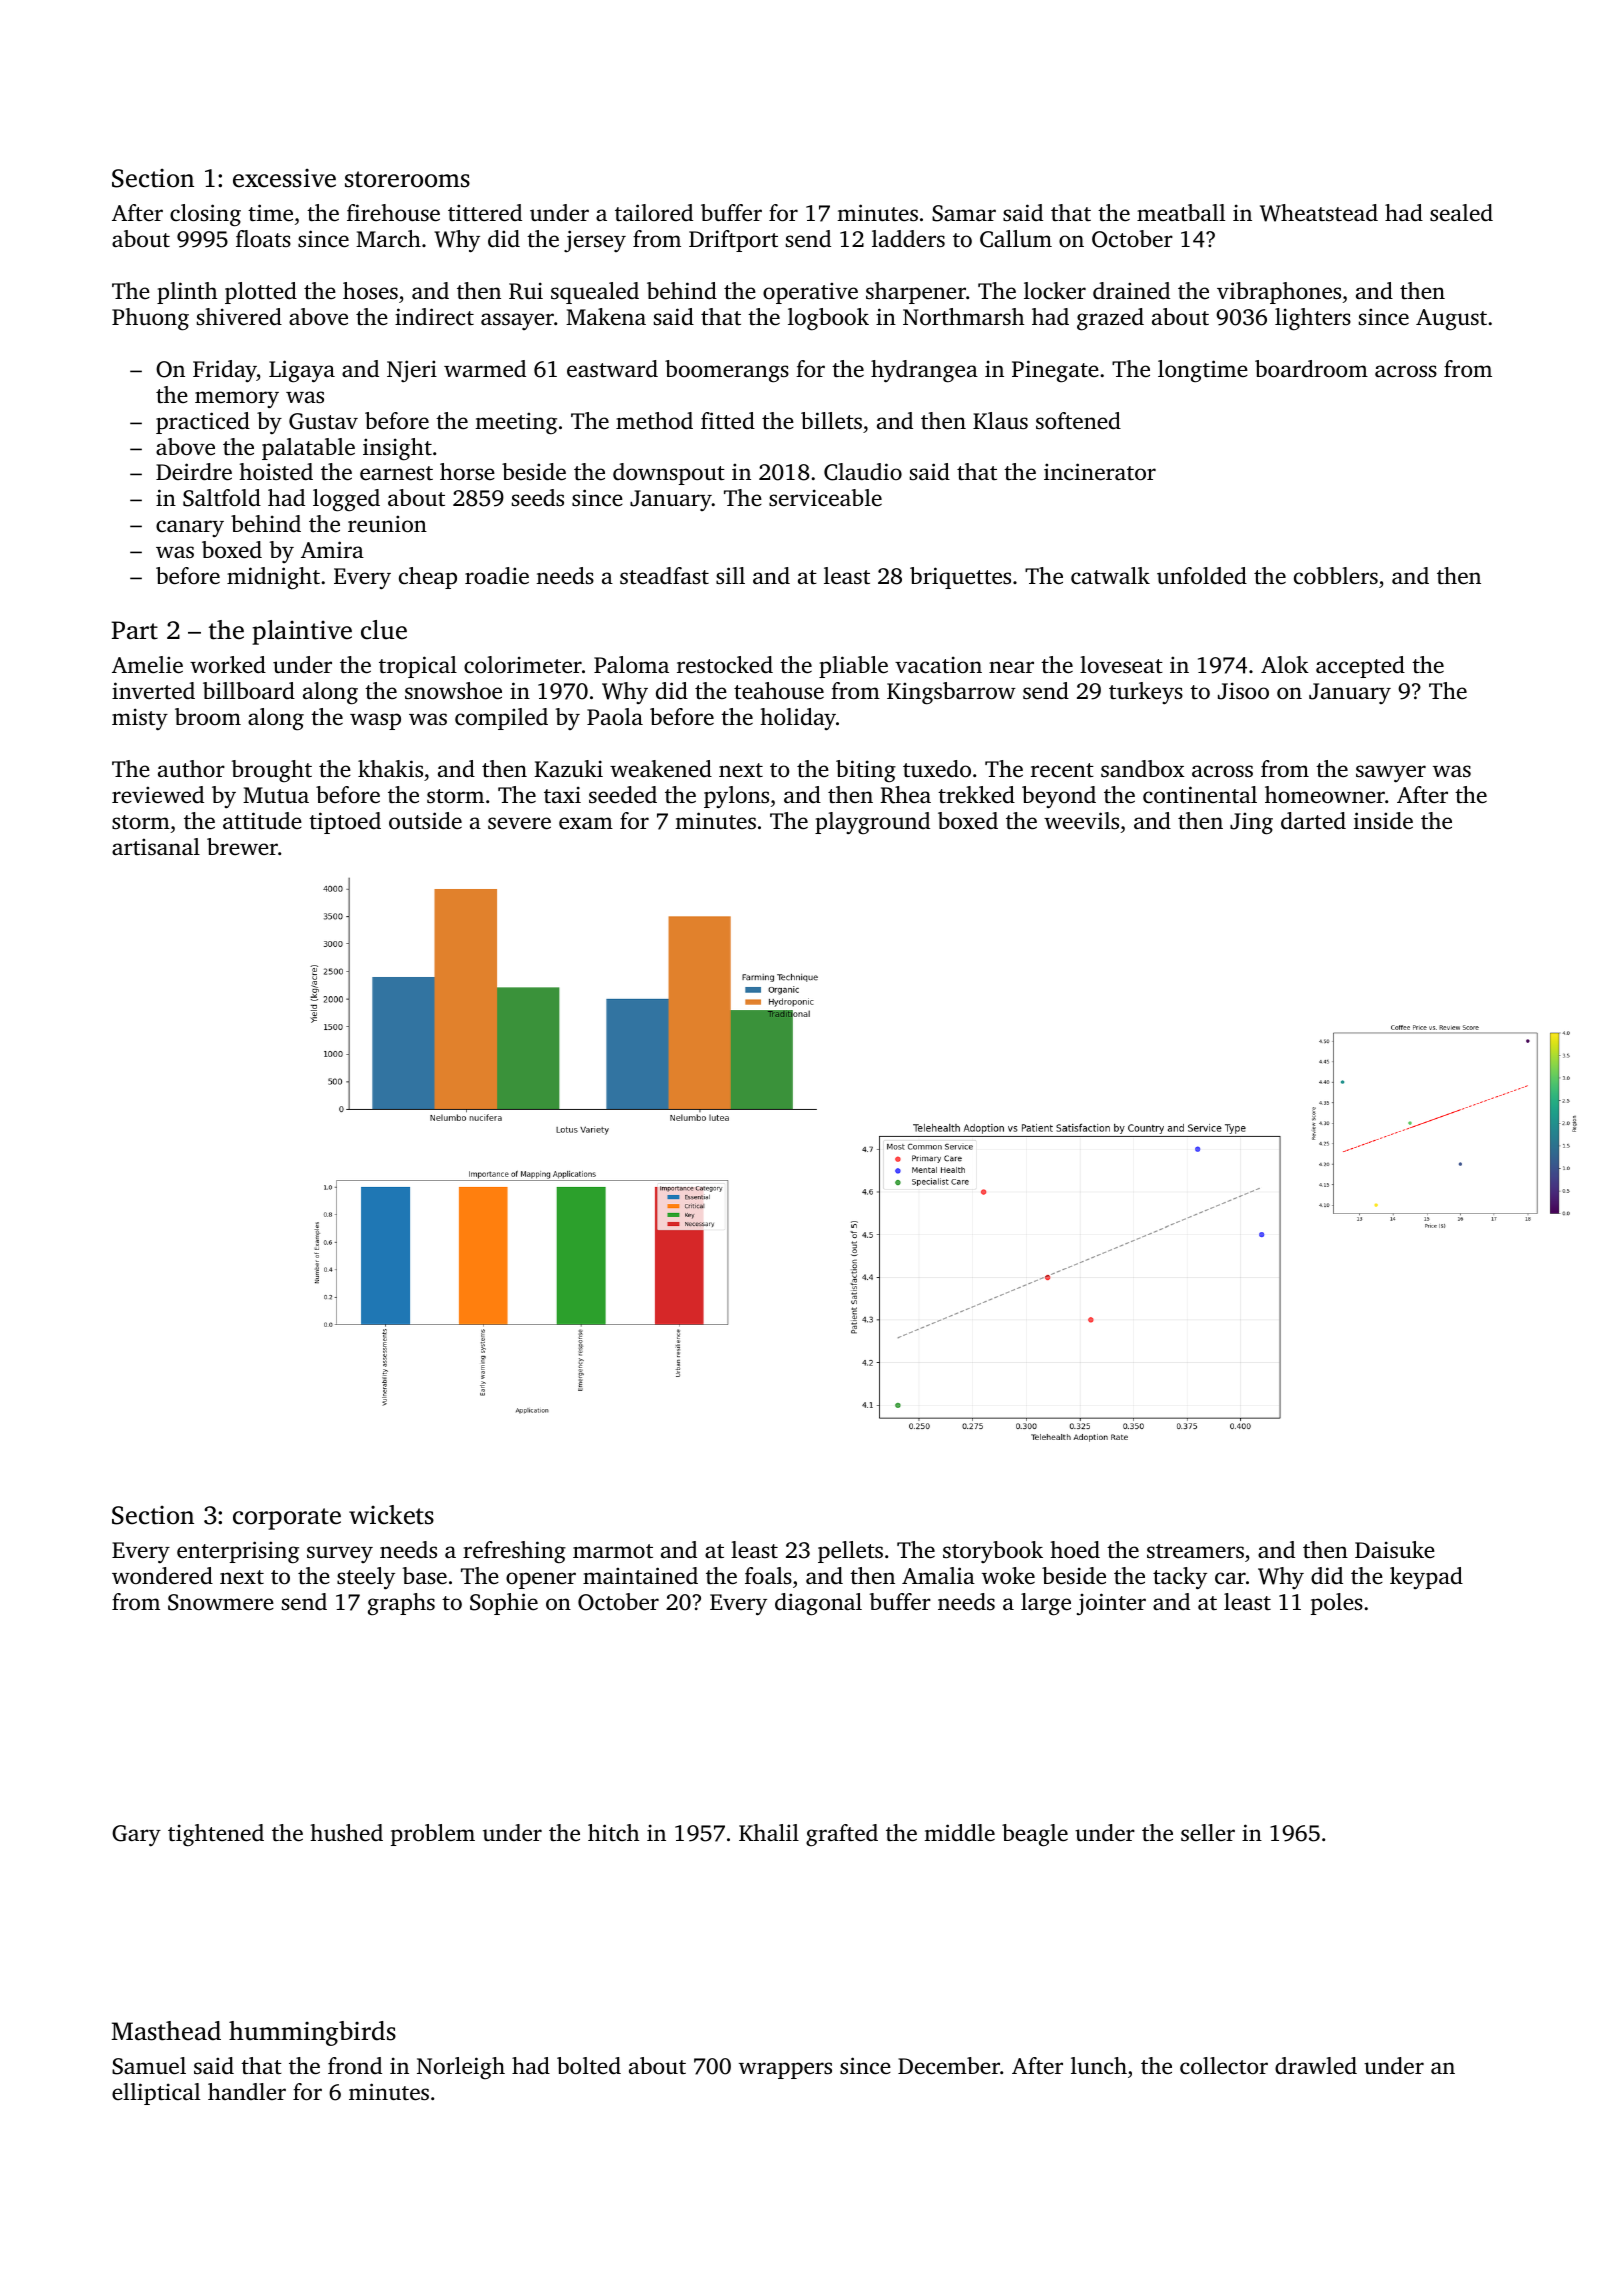 The image size is (1620, 2292). I want to click on sealed, so click(1461, 213).
